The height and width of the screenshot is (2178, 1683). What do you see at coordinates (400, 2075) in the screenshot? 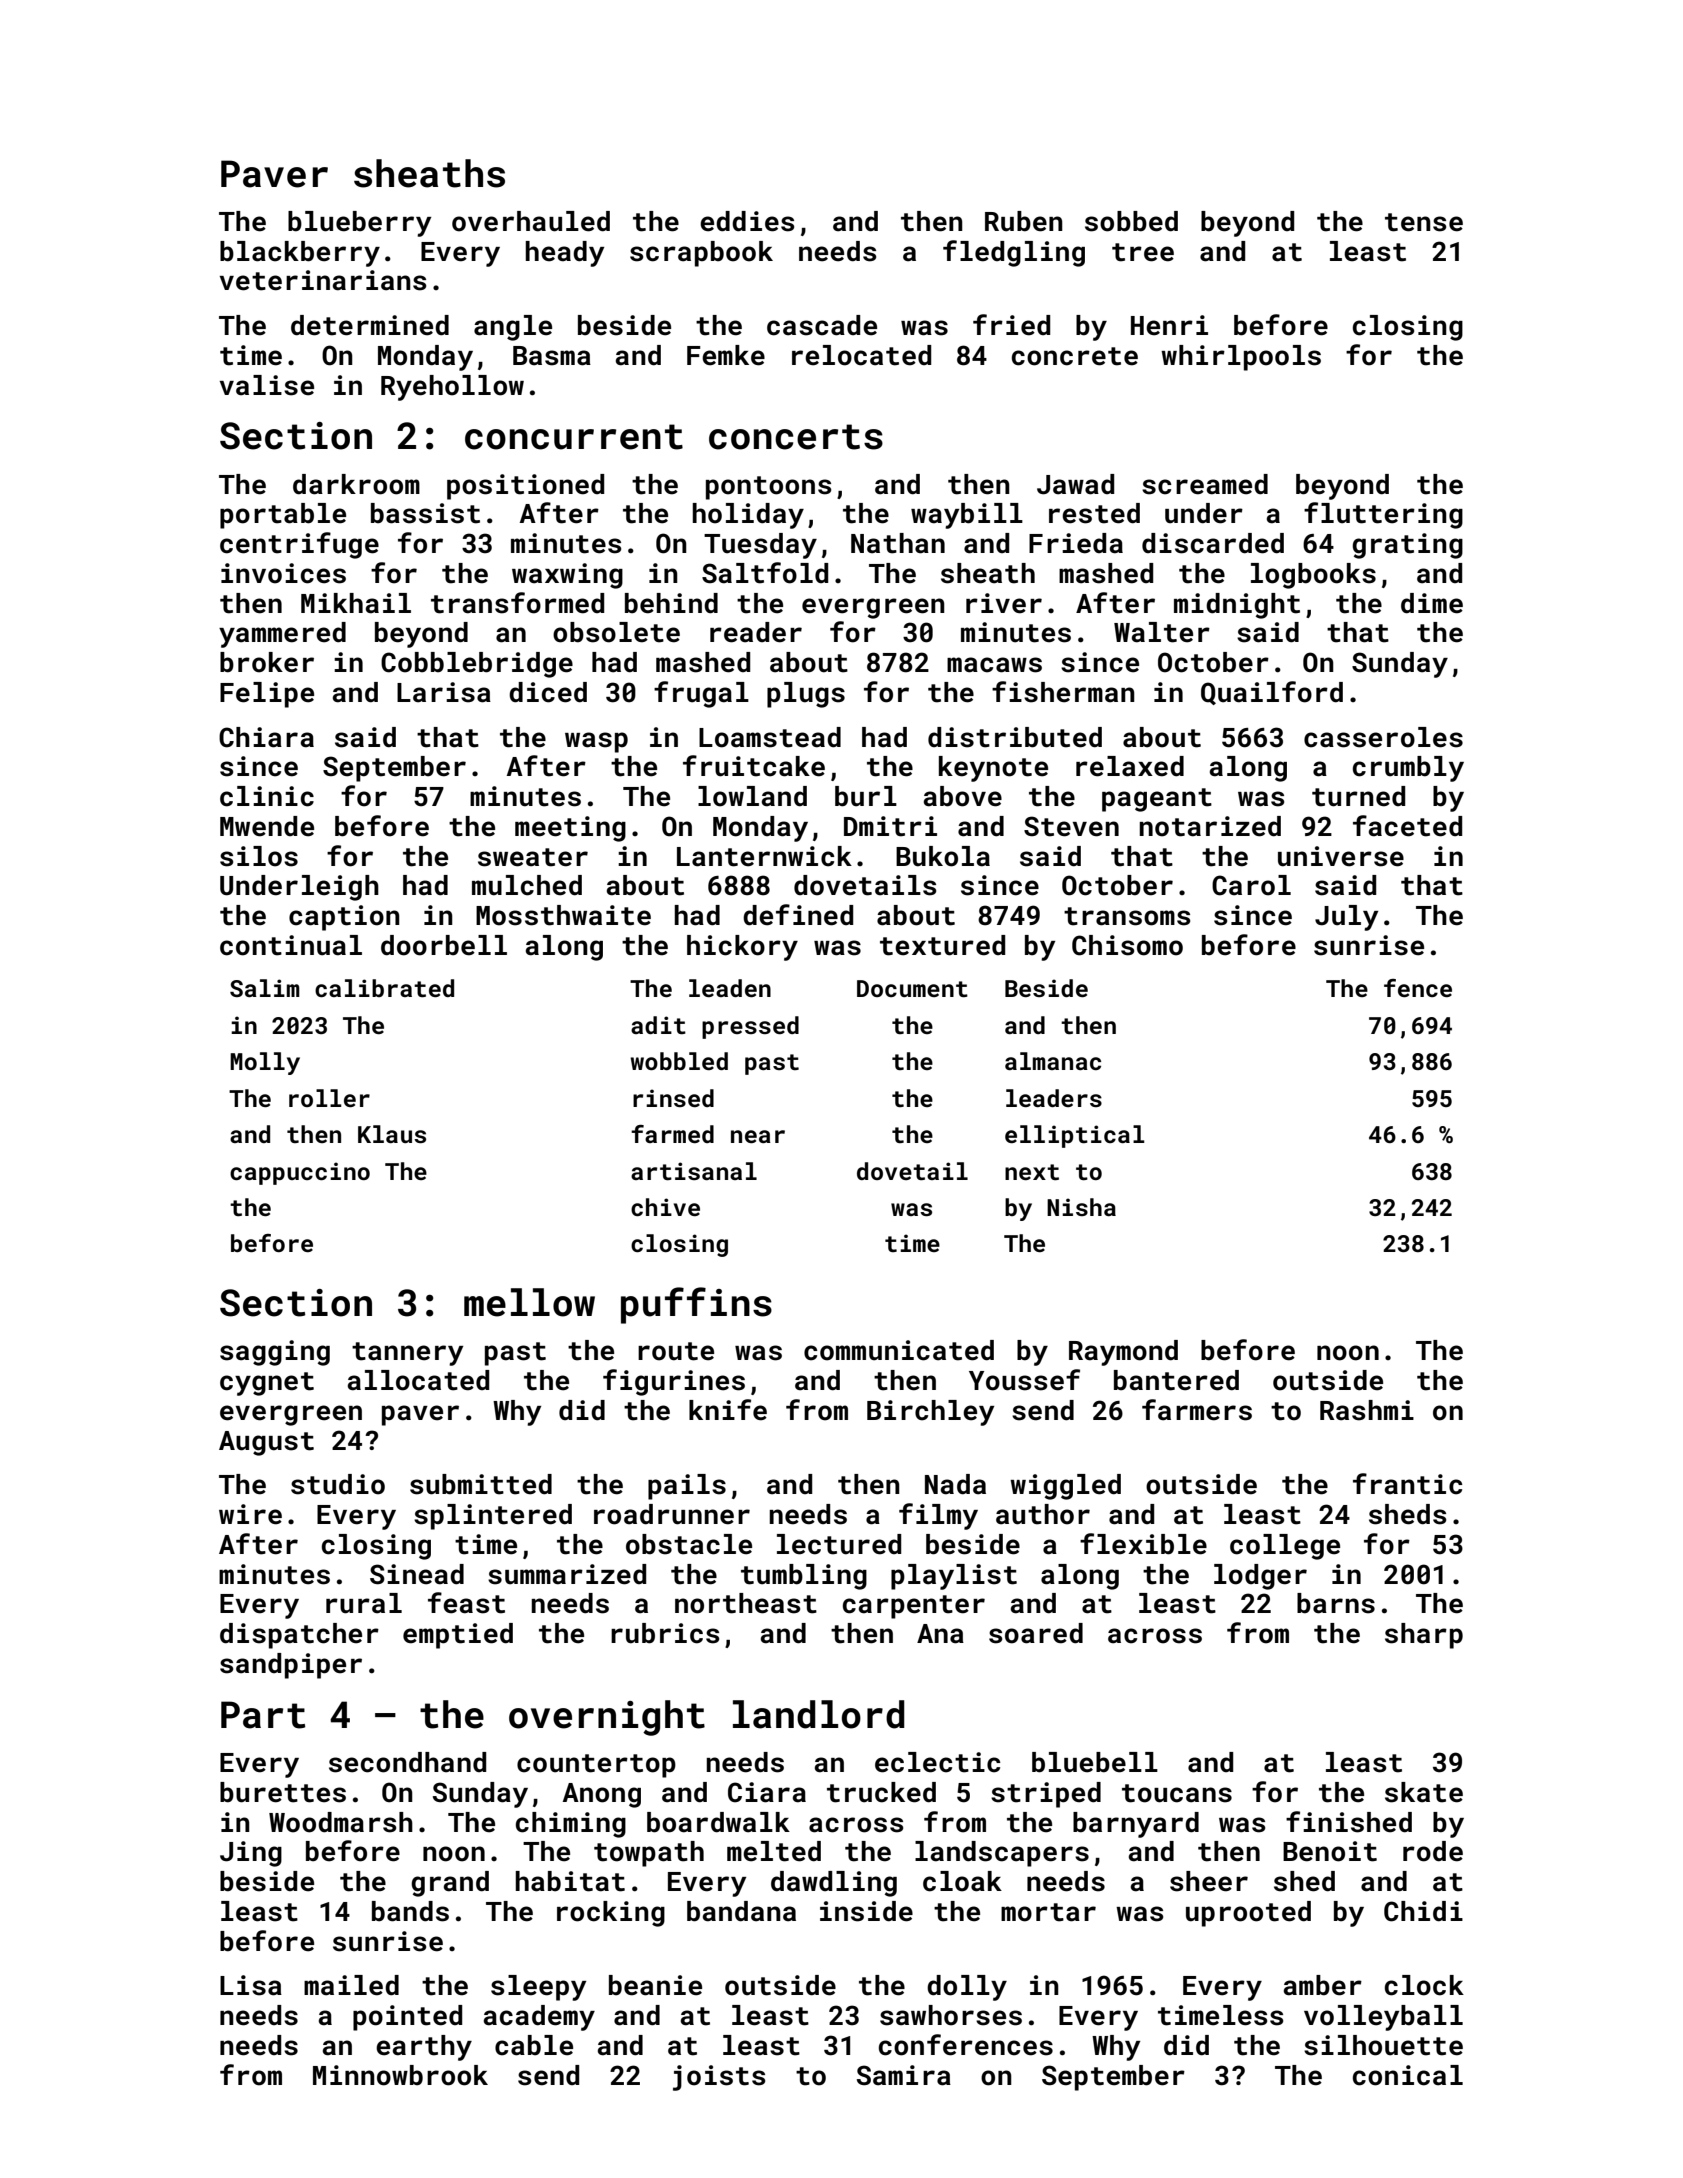
I see `Minnowbrook` at bounding box center [400, 2075].
